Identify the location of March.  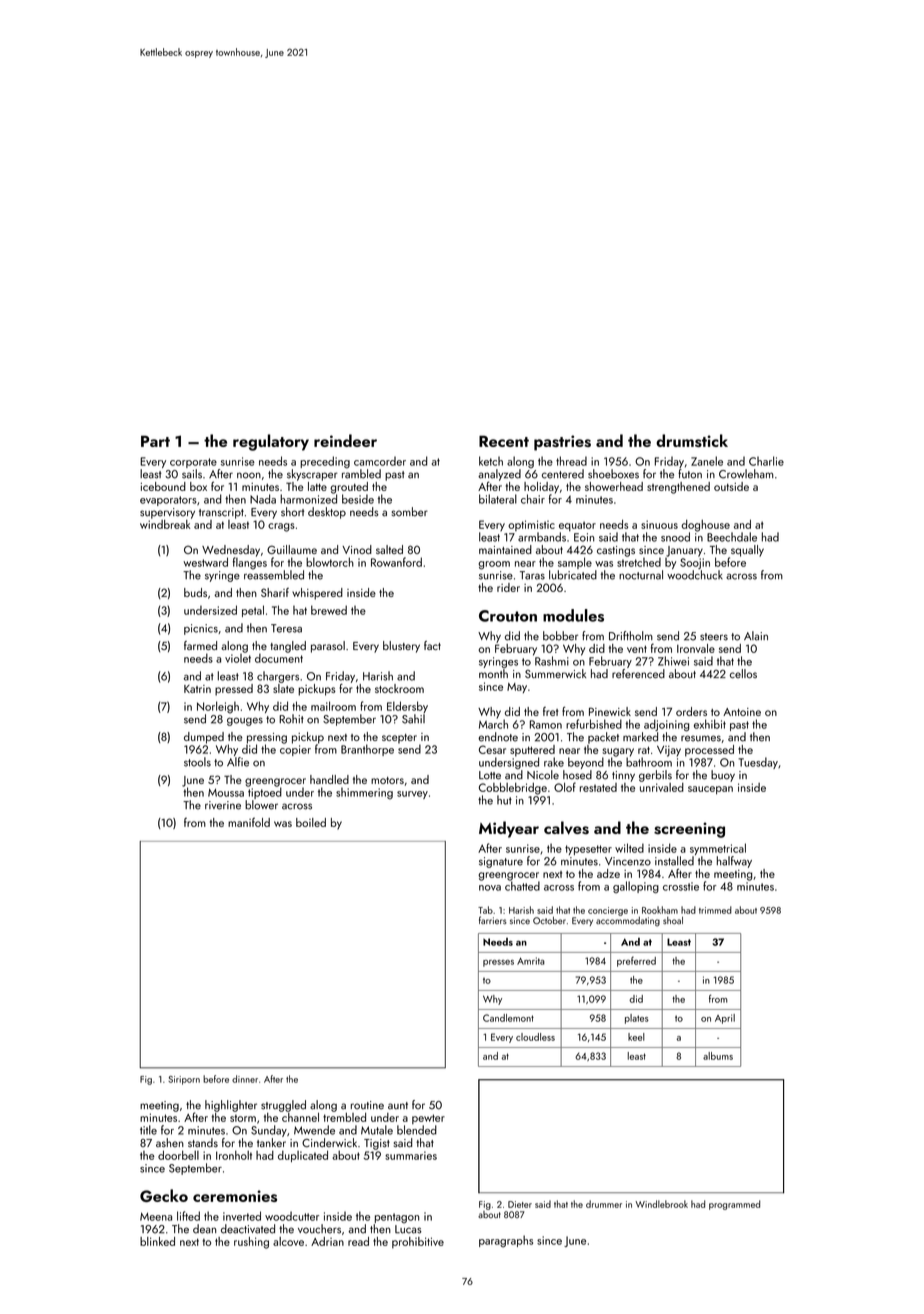
(493, 724).
